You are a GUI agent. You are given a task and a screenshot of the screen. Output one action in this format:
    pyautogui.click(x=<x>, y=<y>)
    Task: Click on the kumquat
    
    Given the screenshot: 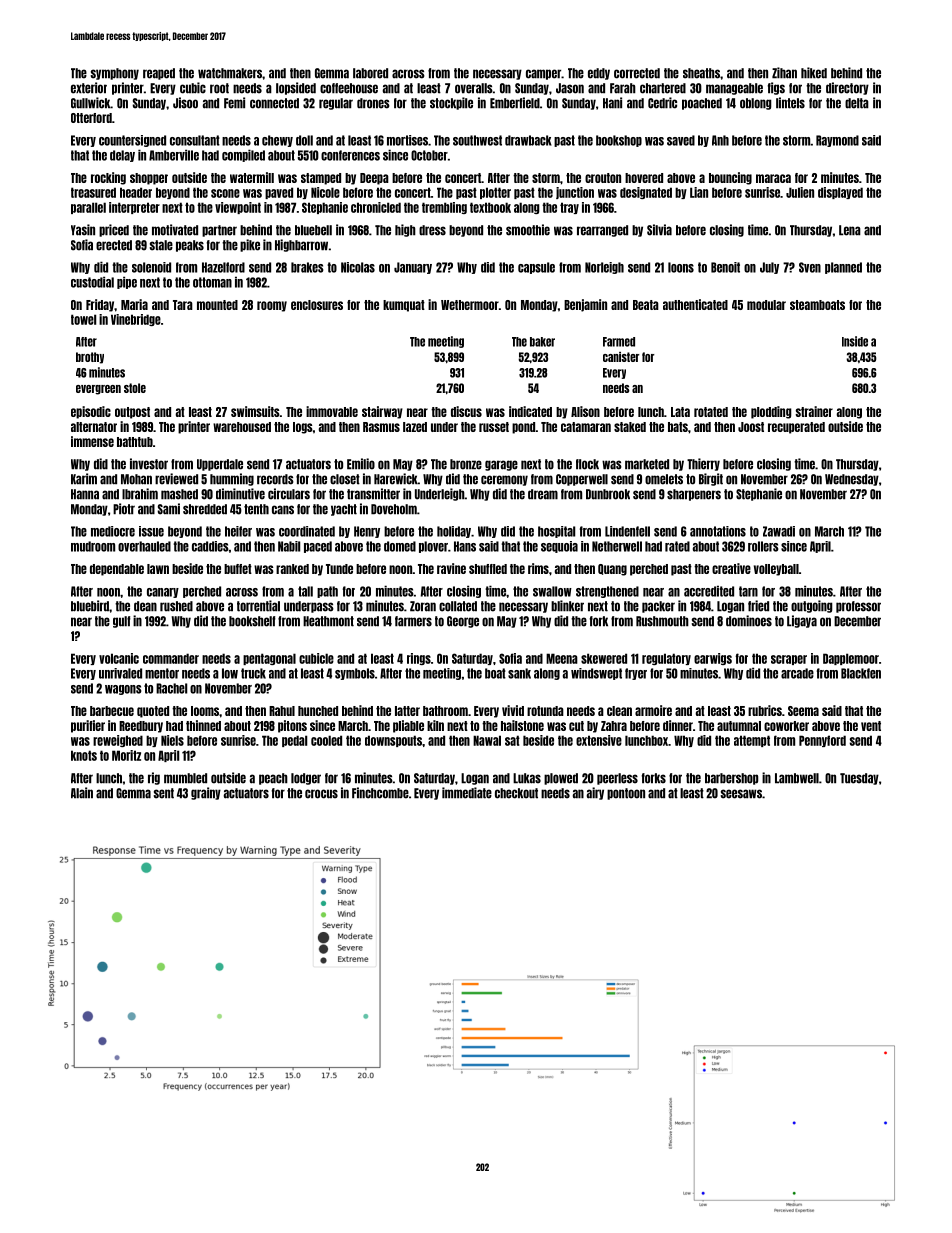 What is the action you would take?
    pyautogui.click(x=404, y=306)
